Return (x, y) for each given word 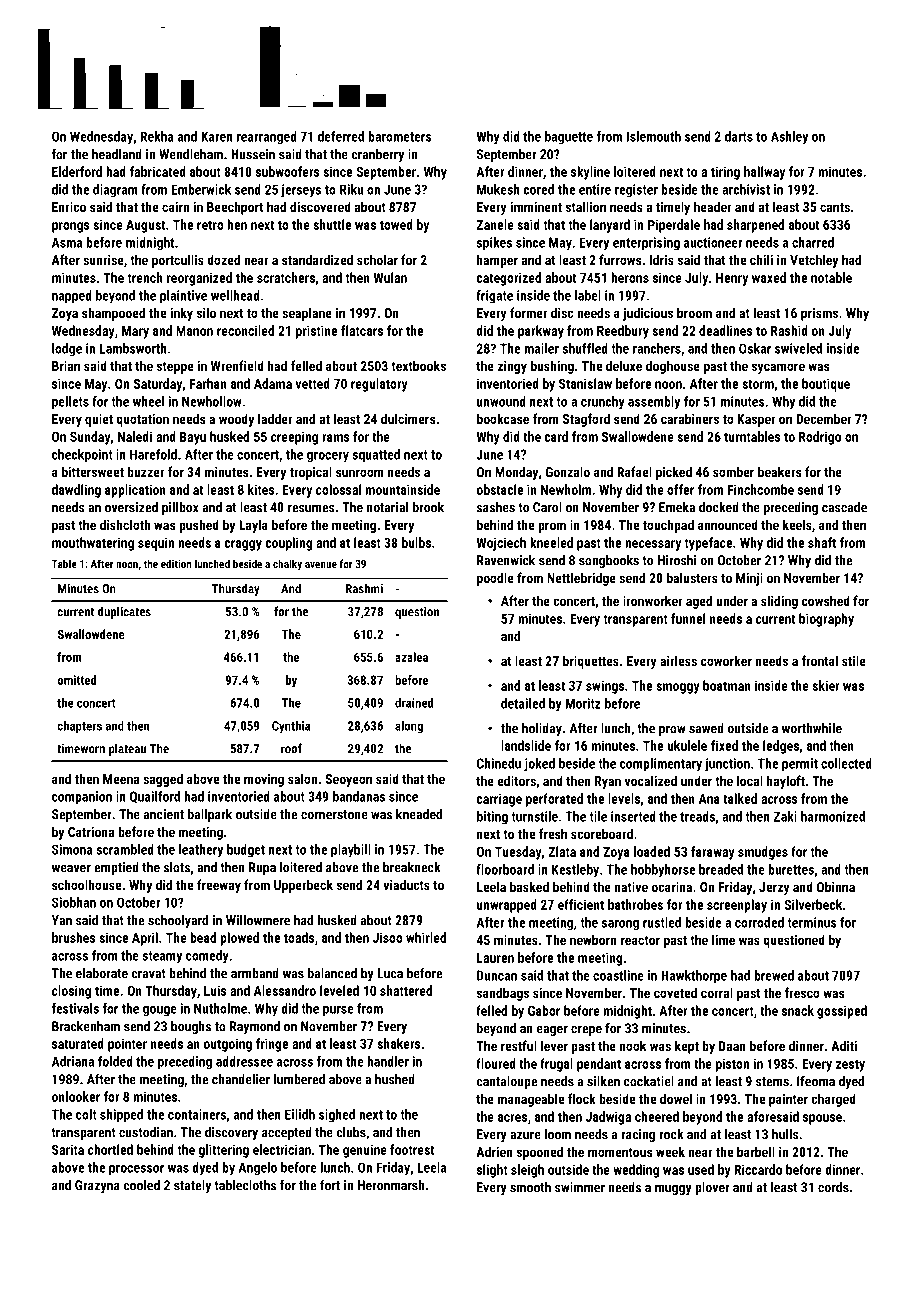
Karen (217, 136)
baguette (569, 137)
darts (739, 136)
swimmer (580, 1187)
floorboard (505, 869)
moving (264, 780)
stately (192, 1186)
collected (846, 763)
